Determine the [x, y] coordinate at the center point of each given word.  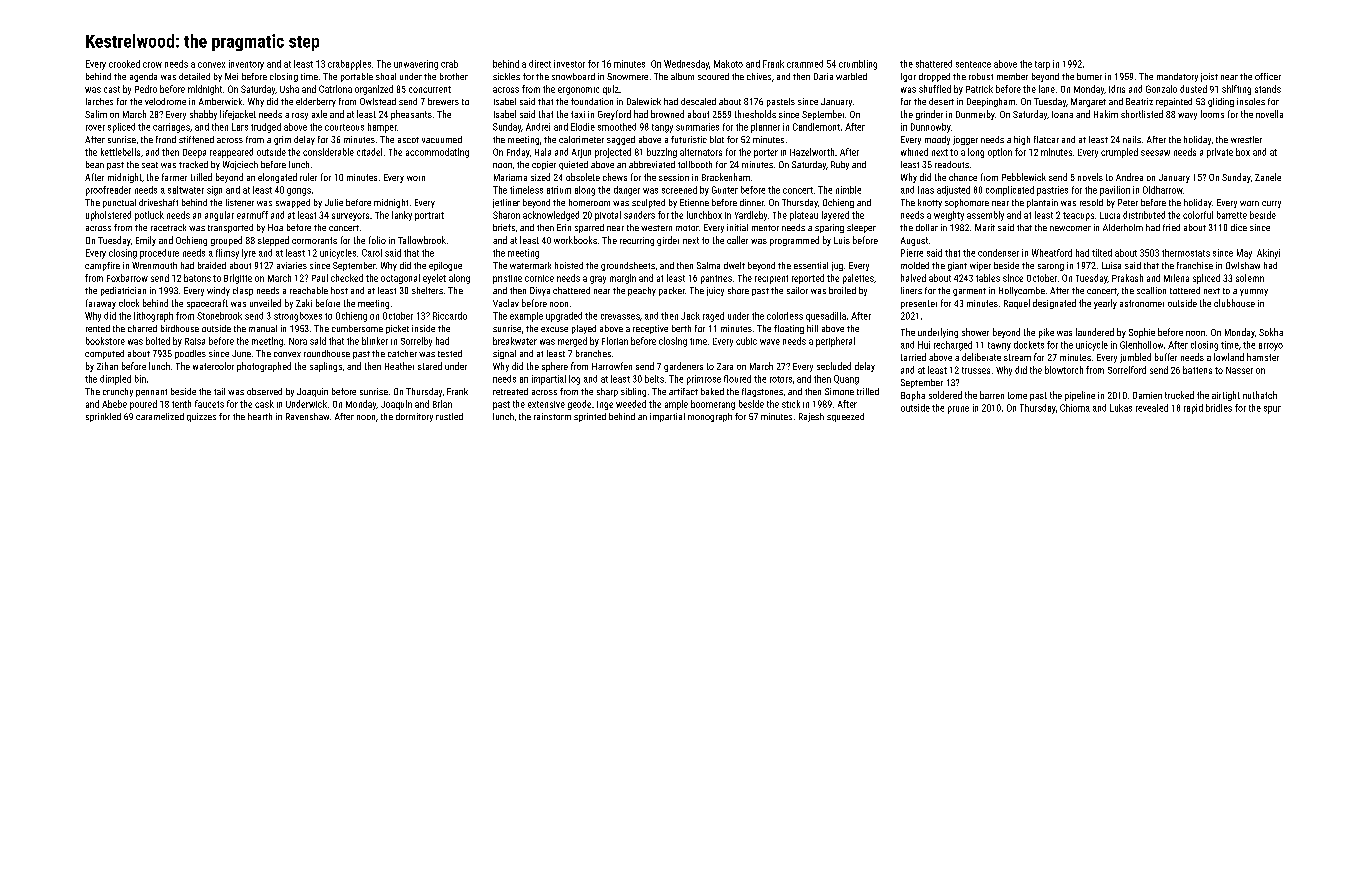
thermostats [1186, 253]
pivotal [608, 216]
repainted [1174, 102]
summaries [697, 127]
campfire [102, 266]
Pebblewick [1024, 177]
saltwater [186, 190]
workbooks [575, 240]
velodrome [165, 101]
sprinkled [103, 417]
